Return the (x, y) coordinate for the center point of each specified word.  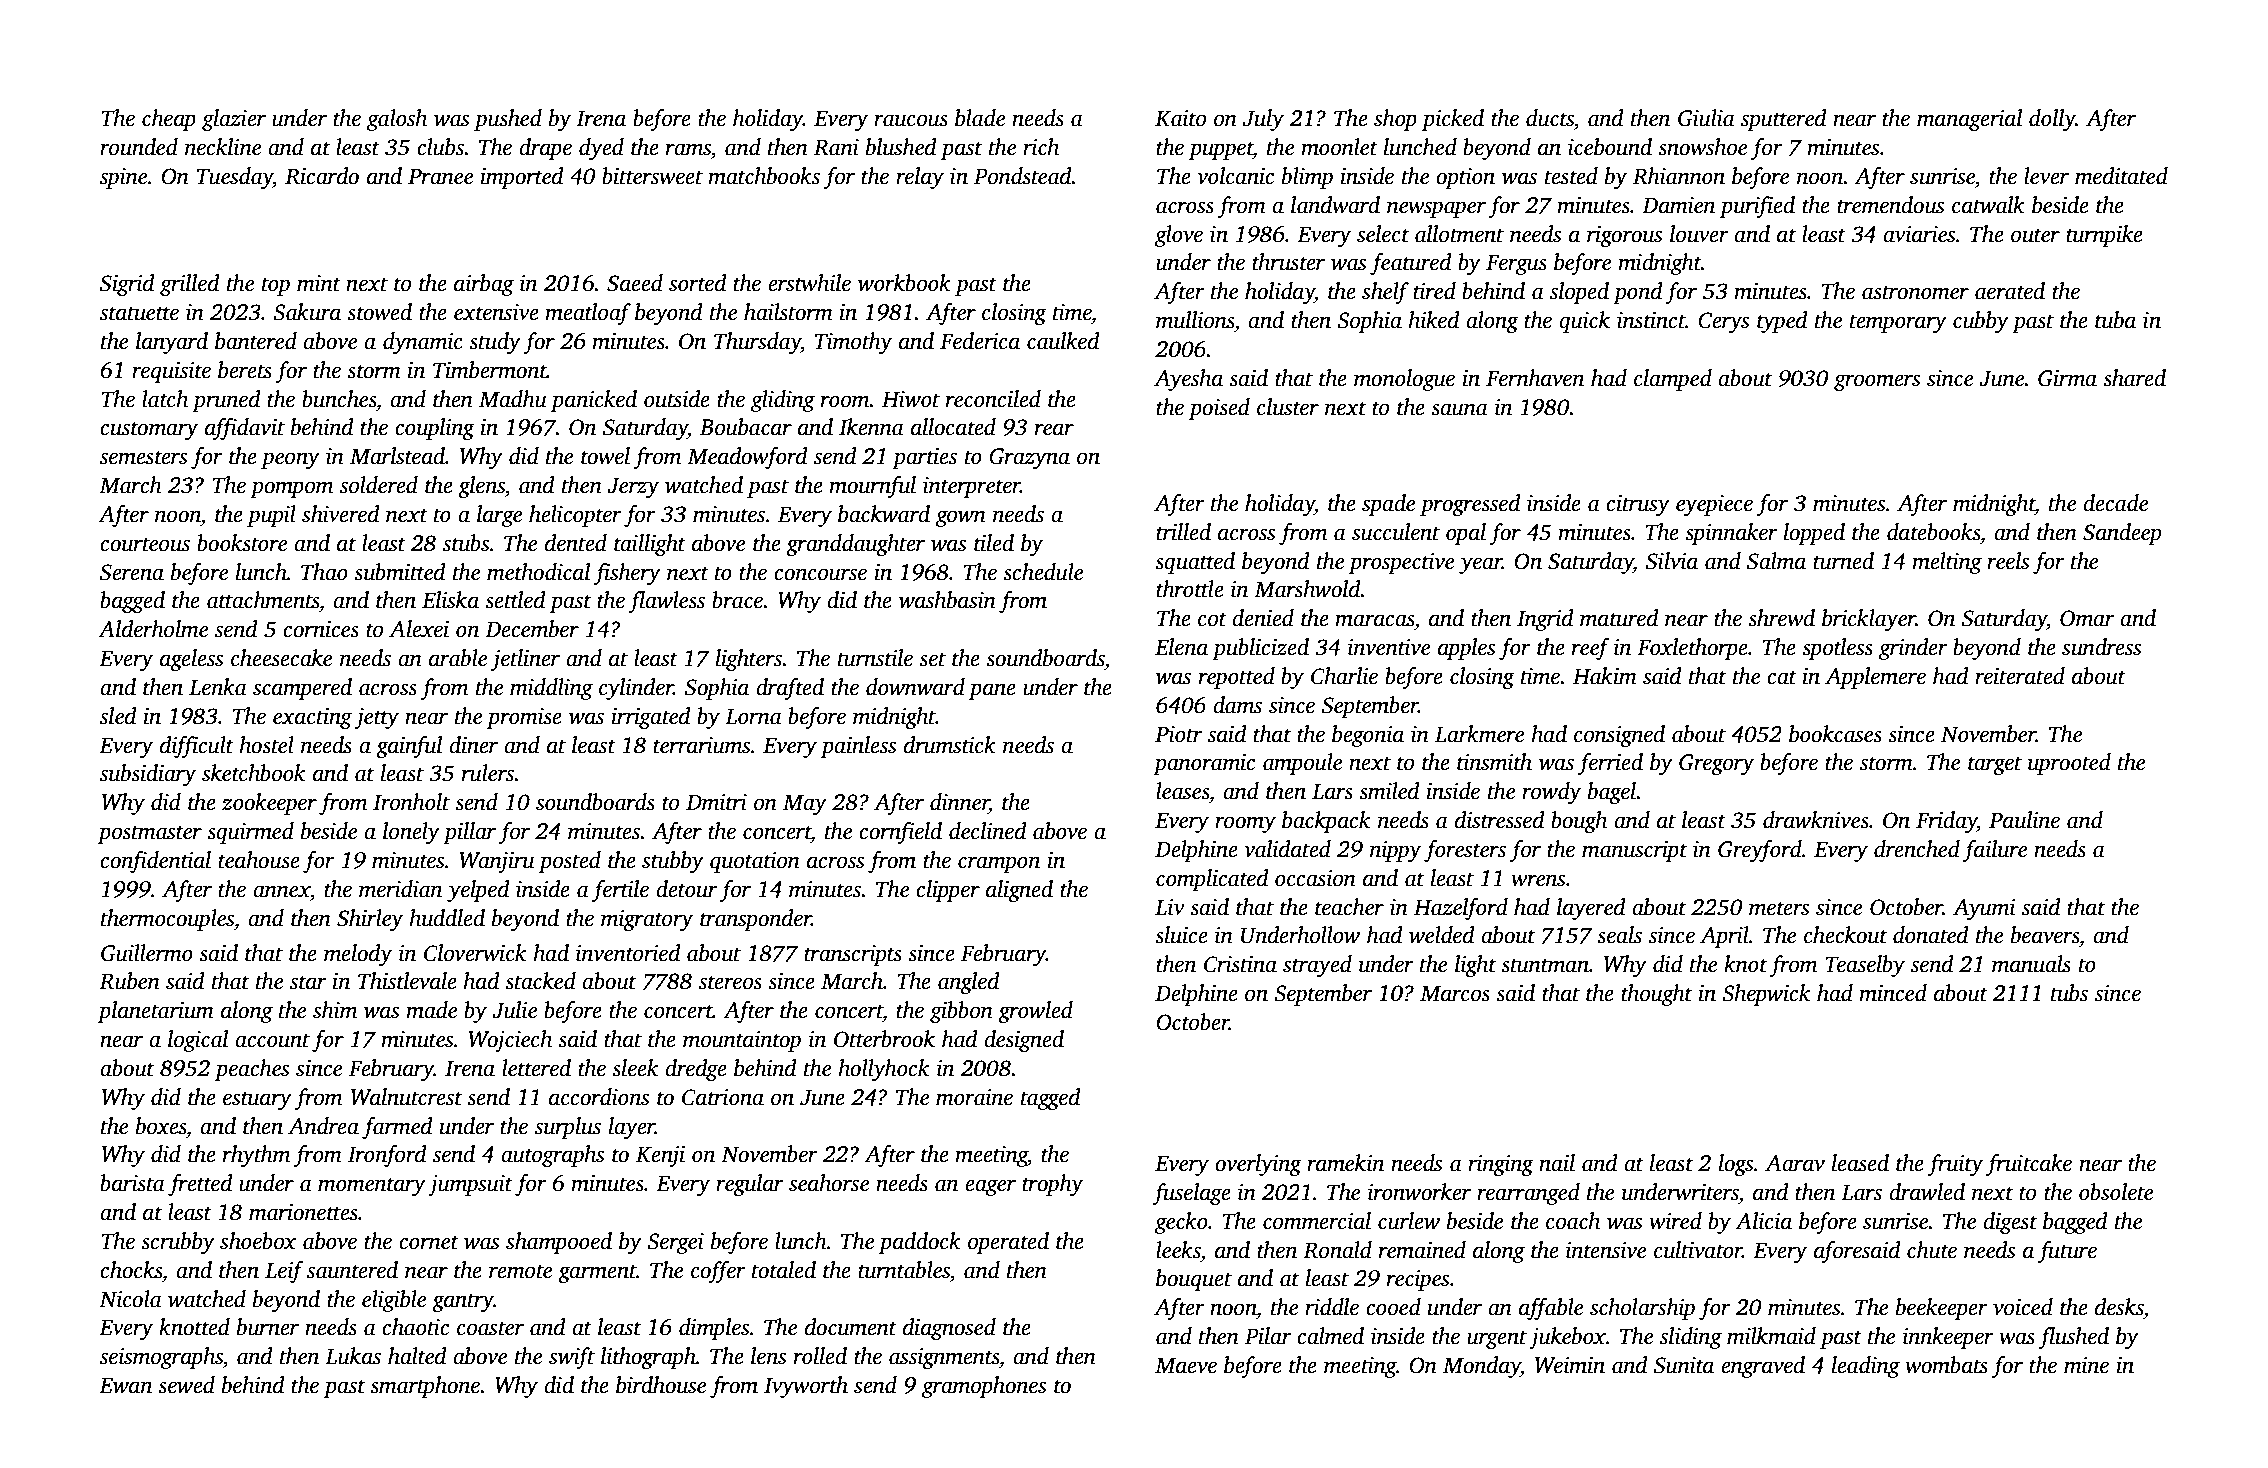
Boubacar (746, 427)
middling (551, 689)
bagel (1612, 793)
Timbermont (490, 370)
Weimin (1570, 1365)
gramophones (984, 1387)
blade (980, 118)
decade (2115, 503)
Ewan (125, 1385)
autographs (552, 1156)
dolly (2052, 120)
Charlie (1344, 676)
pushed (508, 120)
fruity (1955, 1165)
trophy (1052, 1185)
